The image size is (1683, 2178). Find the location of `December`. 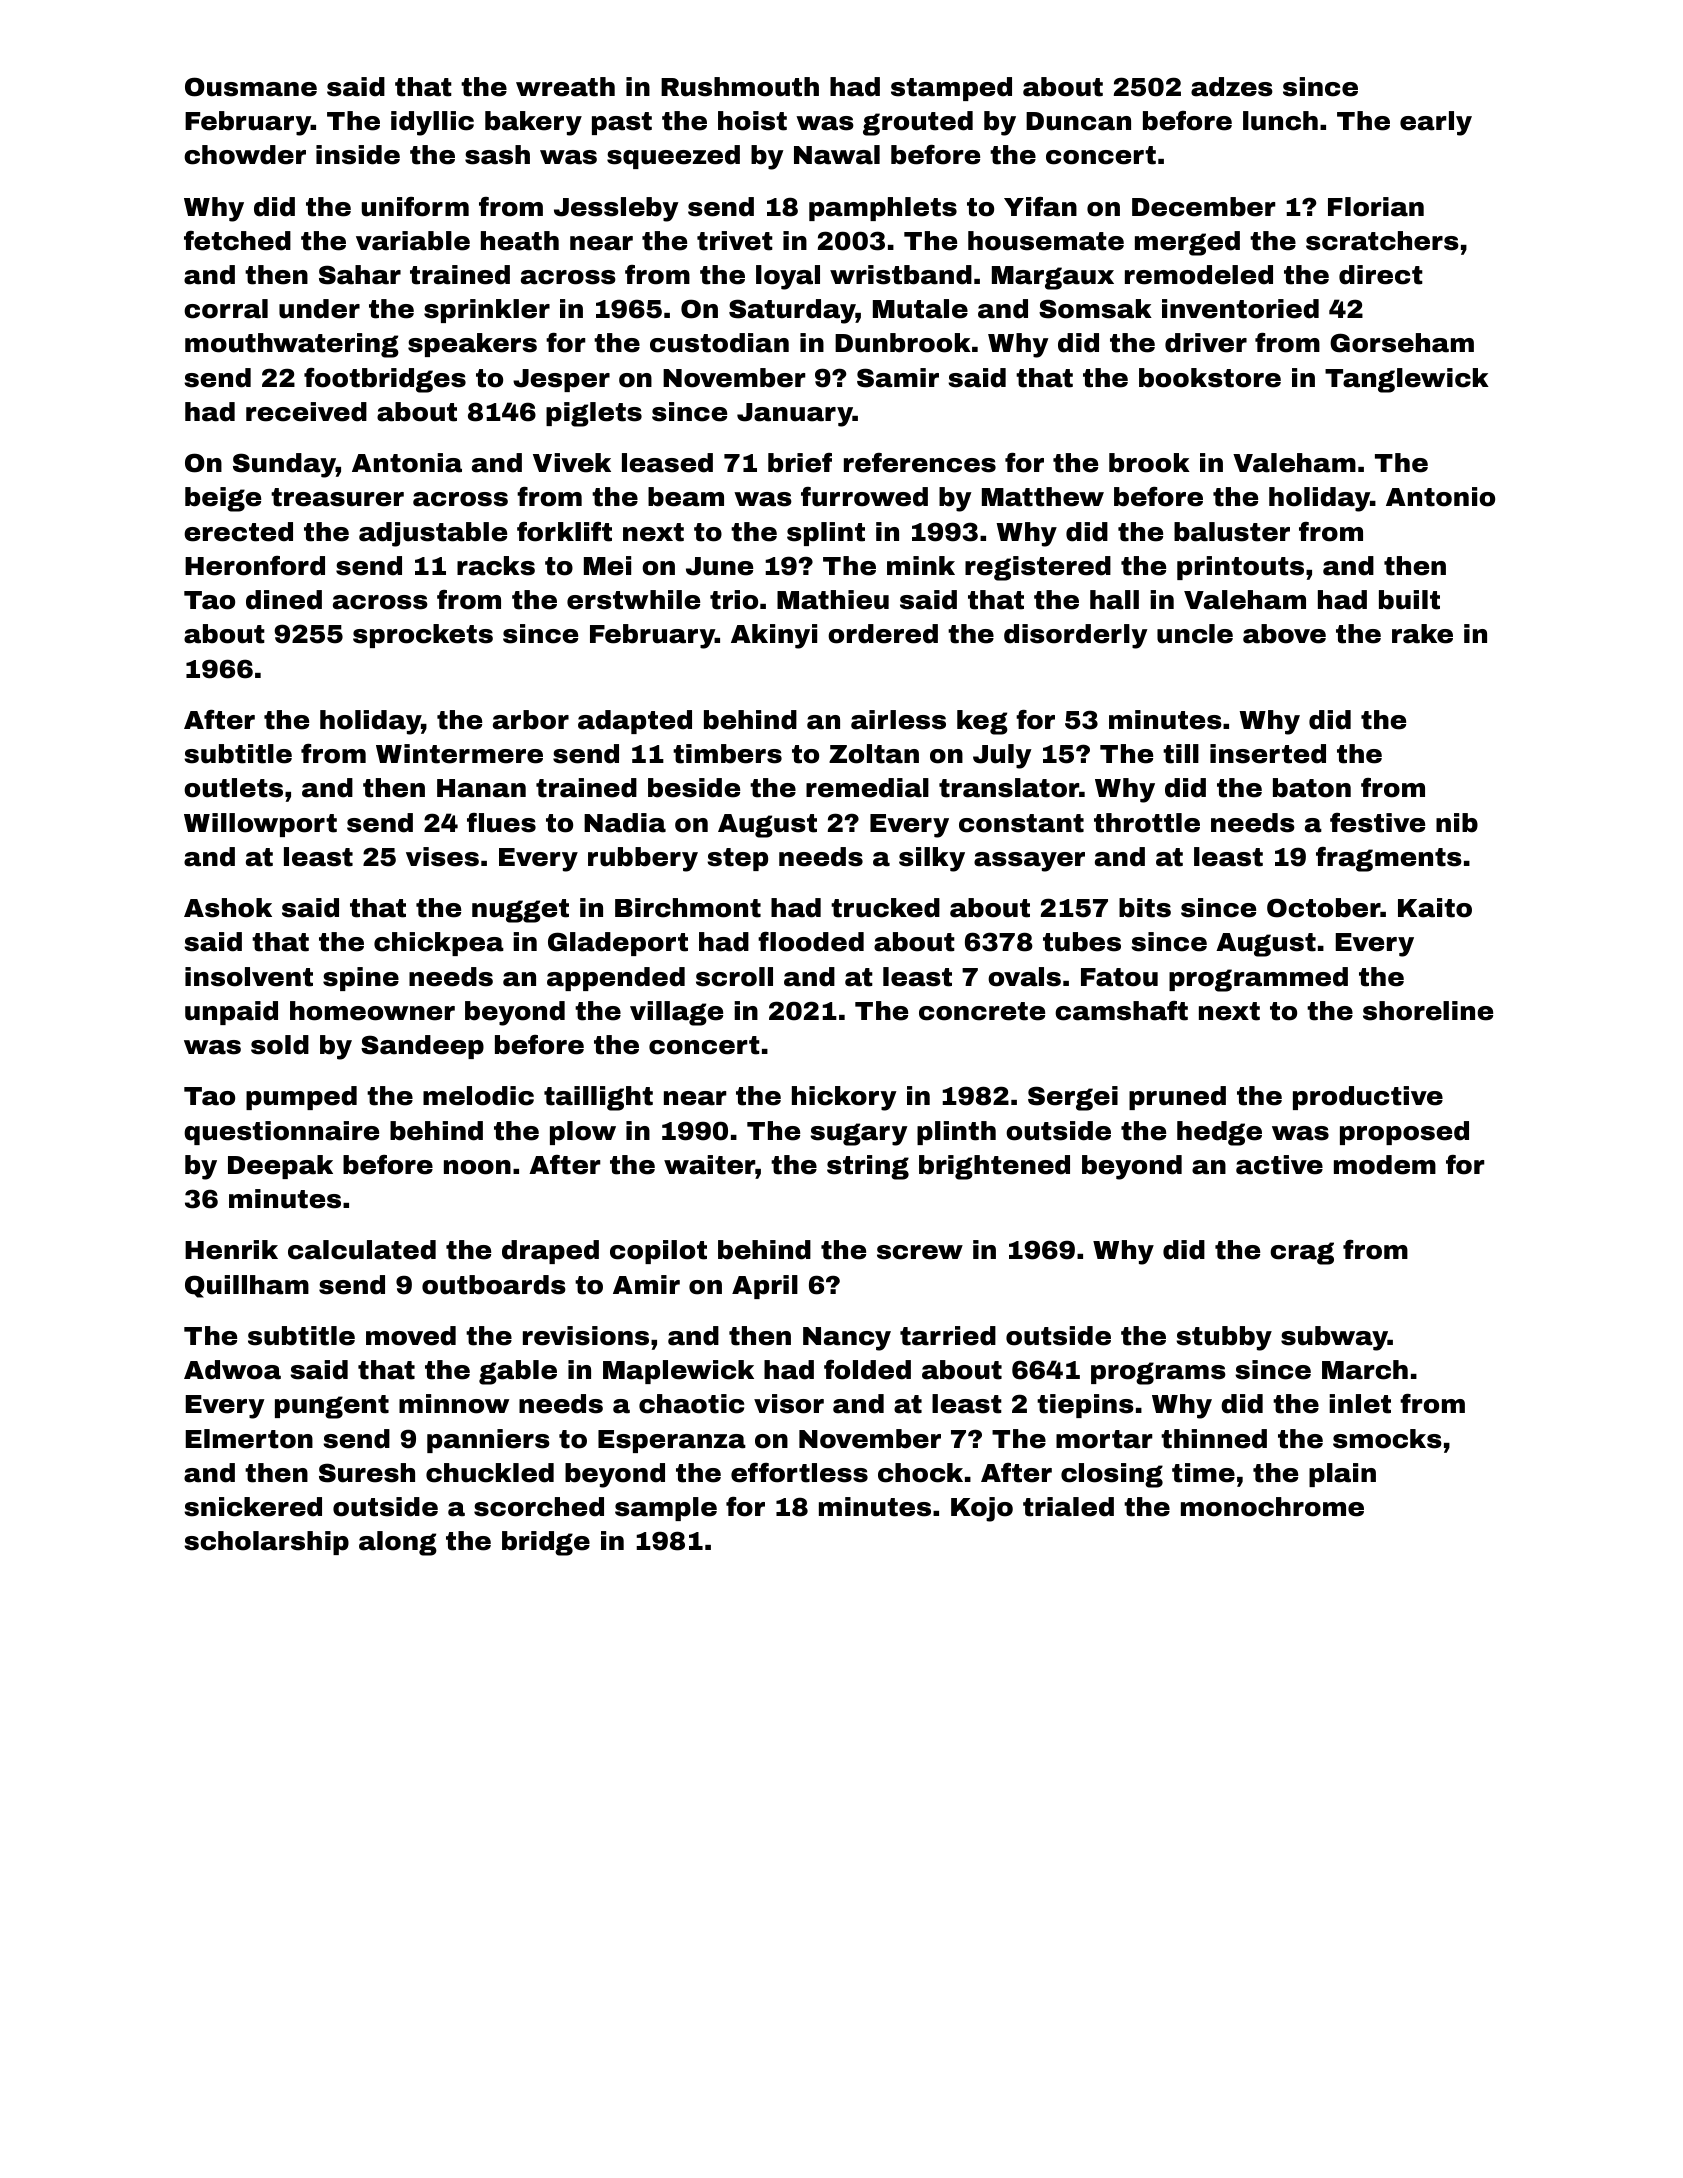

December is located at coordinates (1204, 207).
